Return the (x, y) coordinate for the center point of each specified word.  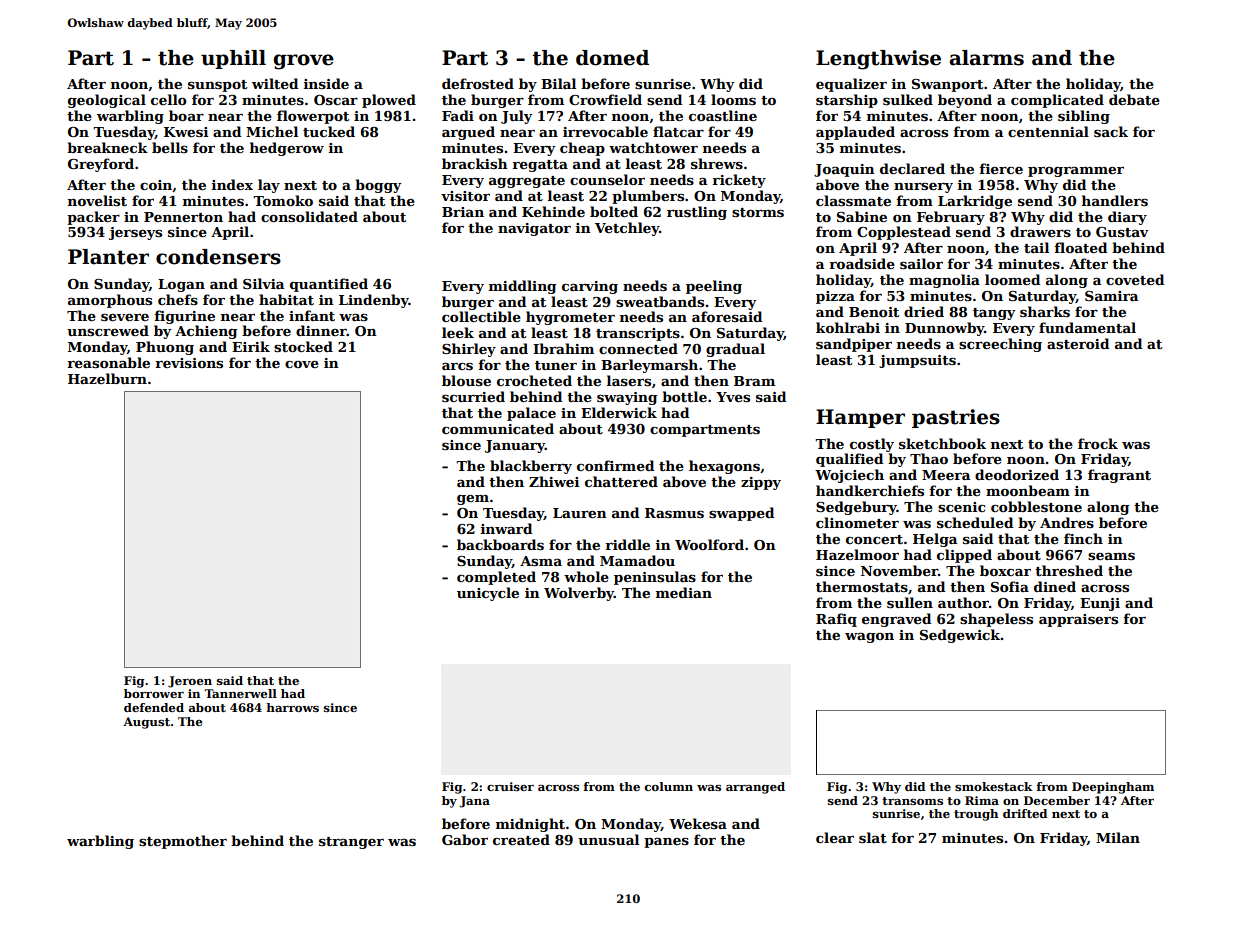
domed (612, 58)
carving (590, 287)
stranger (351, 843)
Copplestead (904, 233)
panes (666, 843)
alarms (987, 58)
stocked (303, 346)
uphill (233, 59)
